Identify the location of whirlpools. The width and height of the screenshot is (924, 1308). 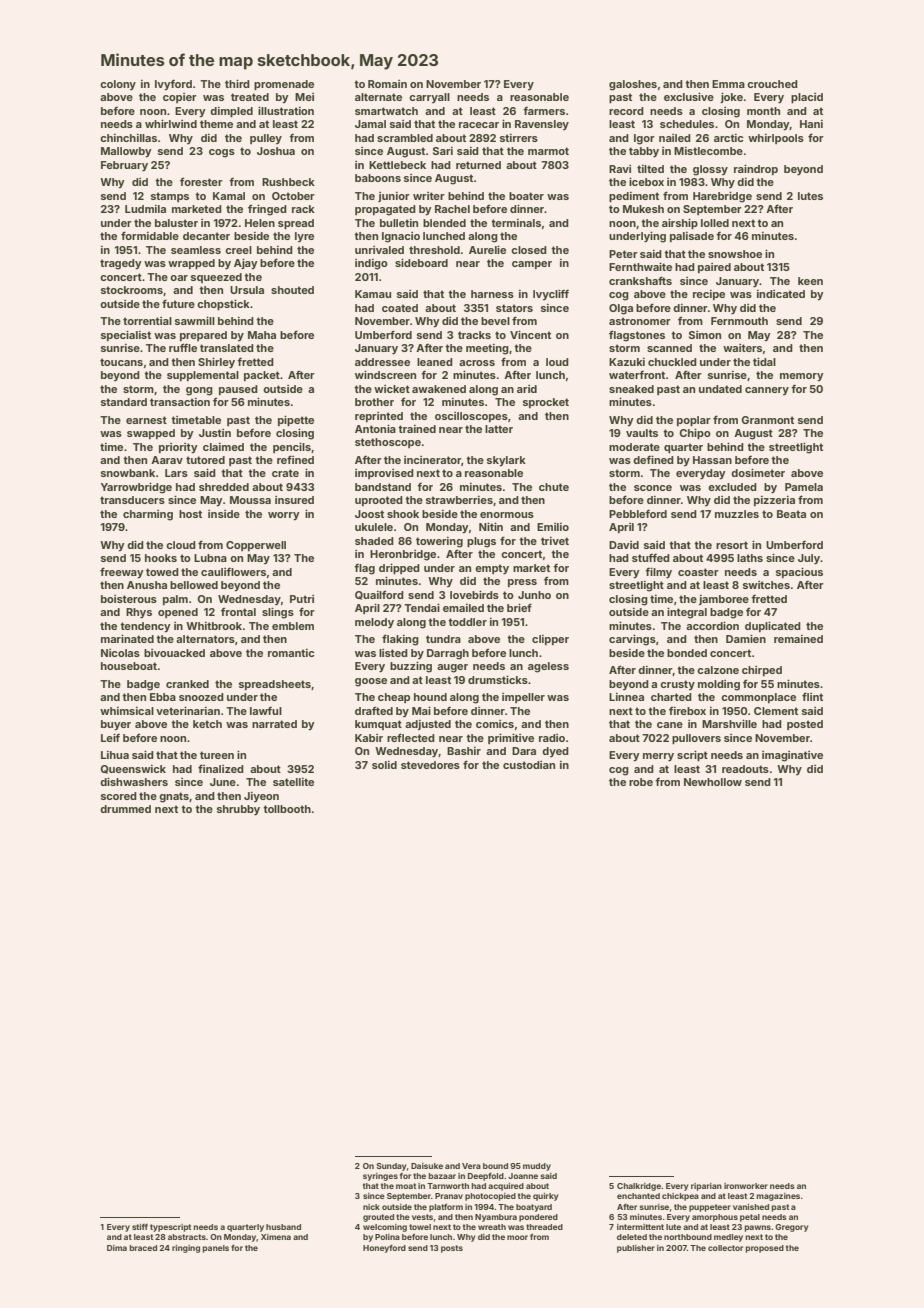
(776, 139).
